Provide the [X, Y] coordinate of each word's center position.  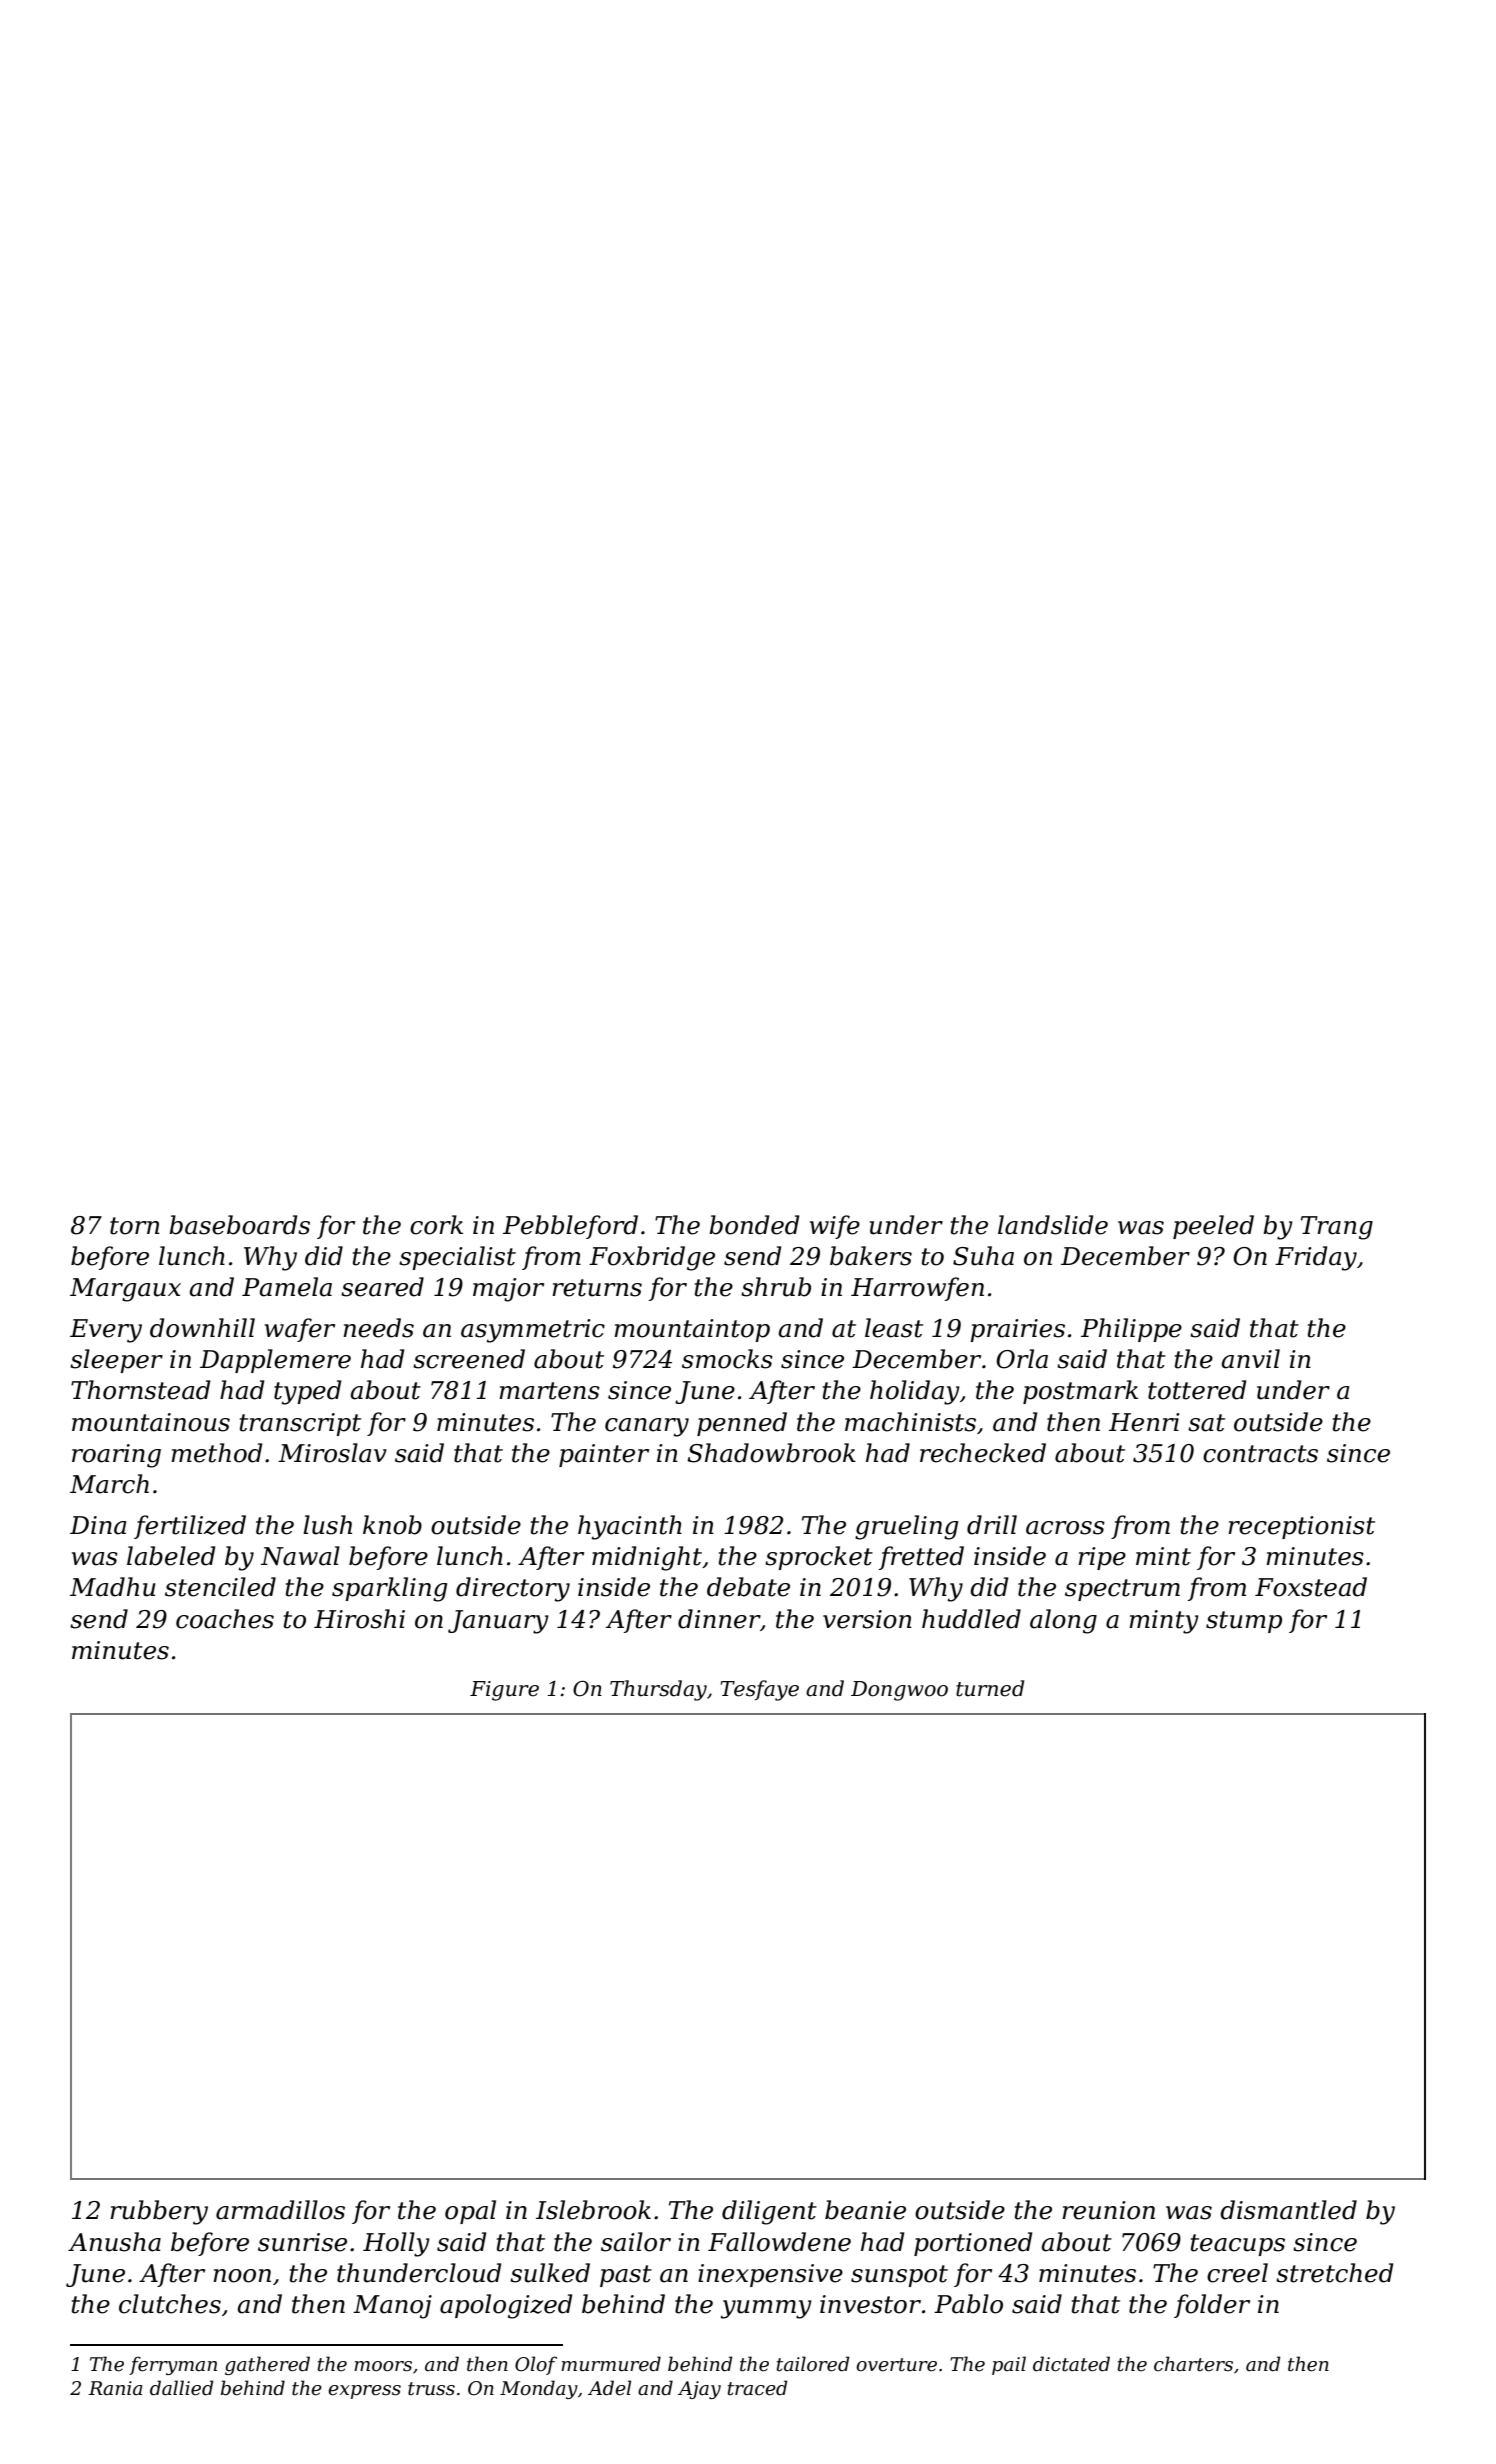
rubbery [159, 2212]
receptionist [1301, 1527]
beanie [865, 2210]
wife [835, 1227]
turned [990, 1688]
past [626, 2276]
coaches [225, 1619]
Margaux [125, 1290]
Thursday [658, 1690]
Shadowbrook [771, 1453]
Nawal [300, 1556]
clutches [170, 2304]
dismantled [1288, 2210]
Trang [1337, 1228]
